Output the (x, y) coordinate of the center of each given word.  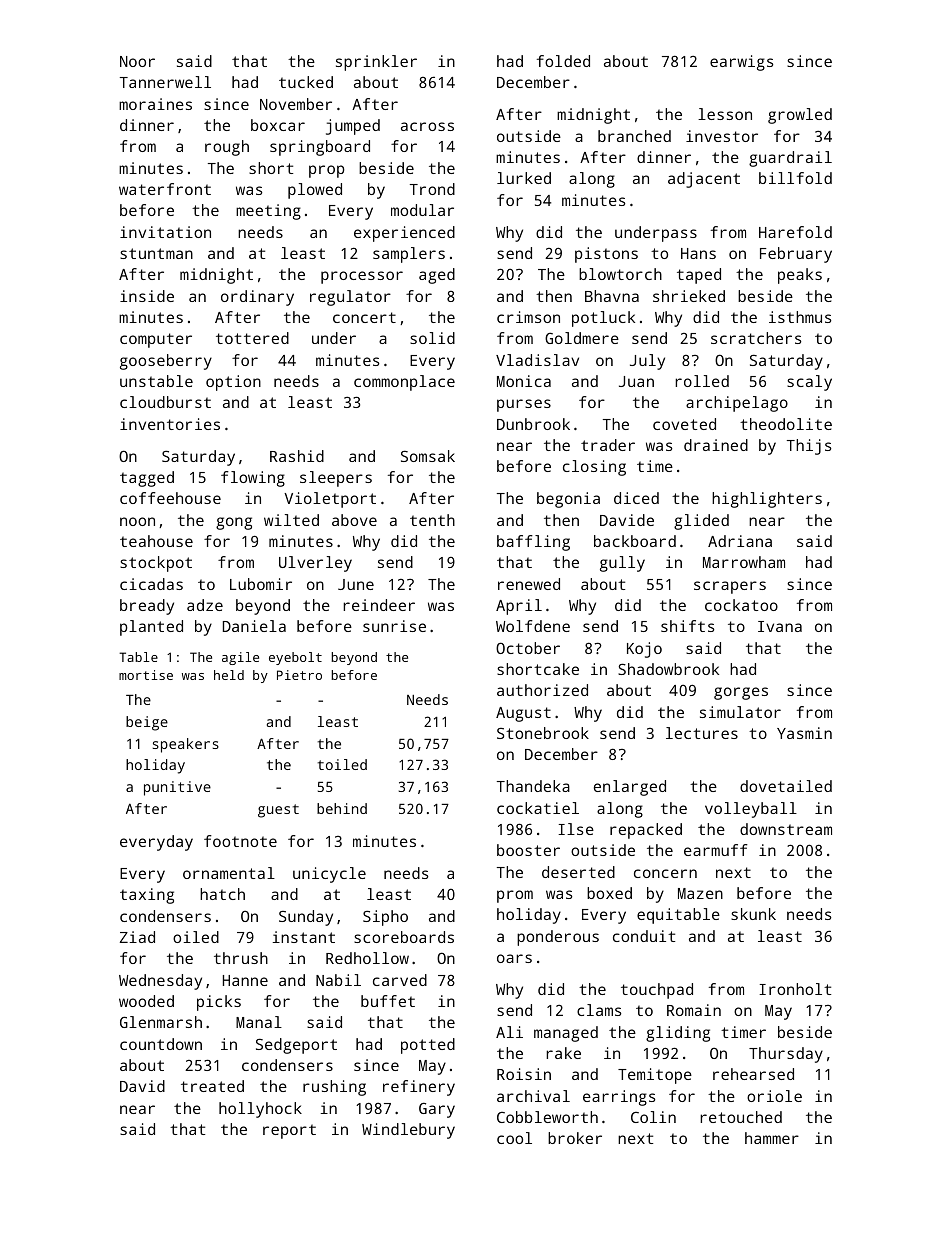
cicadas (151, 584)
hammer (772, 1138)
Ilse (576, 829)
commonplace (404, 383)
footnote (240, 841)
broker (575, 1138)
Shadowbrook (668, 669)
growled (800, 116)
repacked (646, 831)
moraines (155, 104)
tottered (252, 338)
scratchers (756, 338)
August (523, 714)
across (427, 126)
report (289, 1131)
